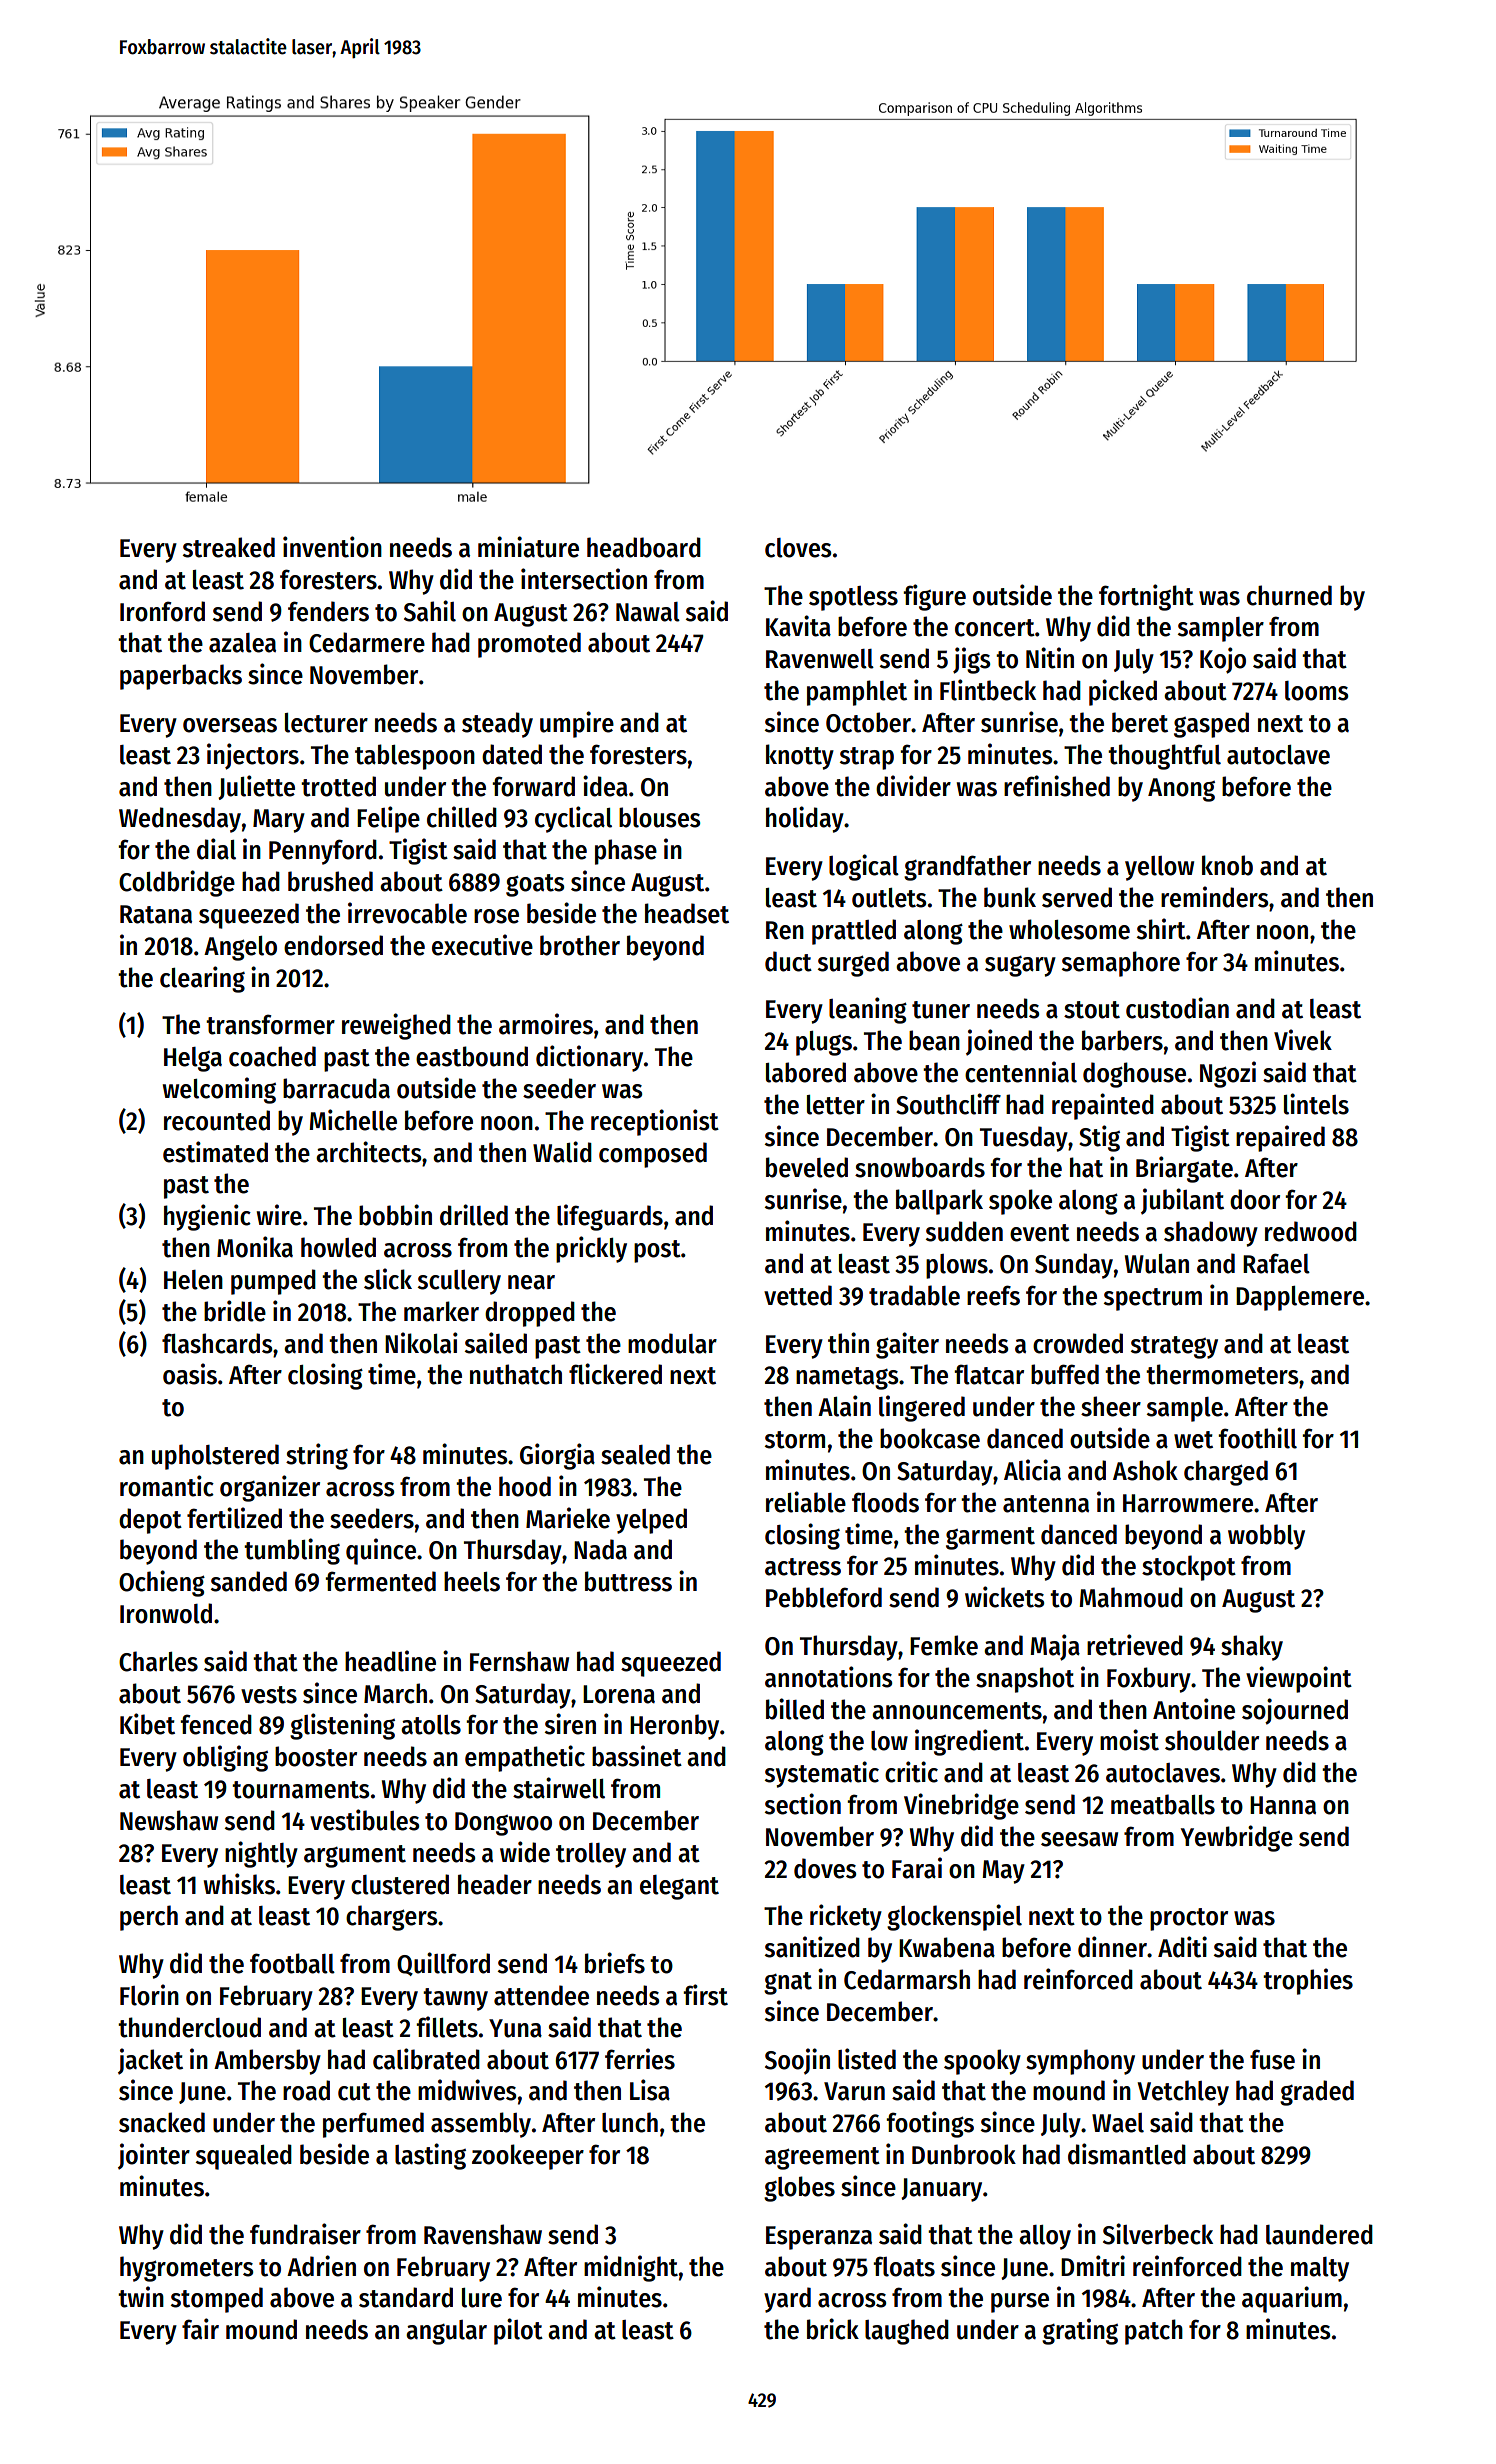 The image size is (1496, 2464). What do you see at coordinates (193, 1059) in the image?
I see `Helga` at bounding box center [193, 1059].
